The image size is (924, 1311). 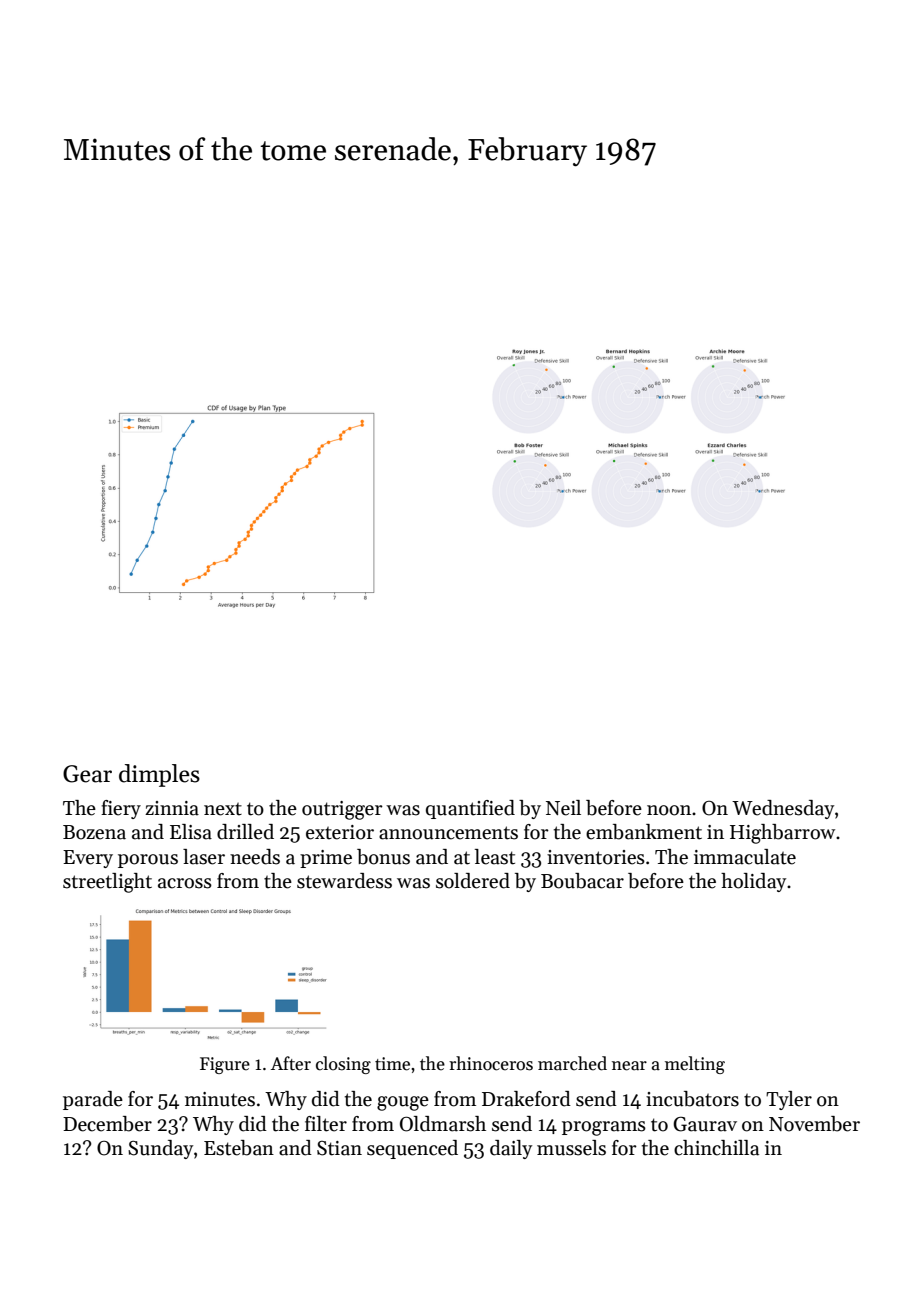 I want to click on Tyler, so click(x=789, y=1100).
